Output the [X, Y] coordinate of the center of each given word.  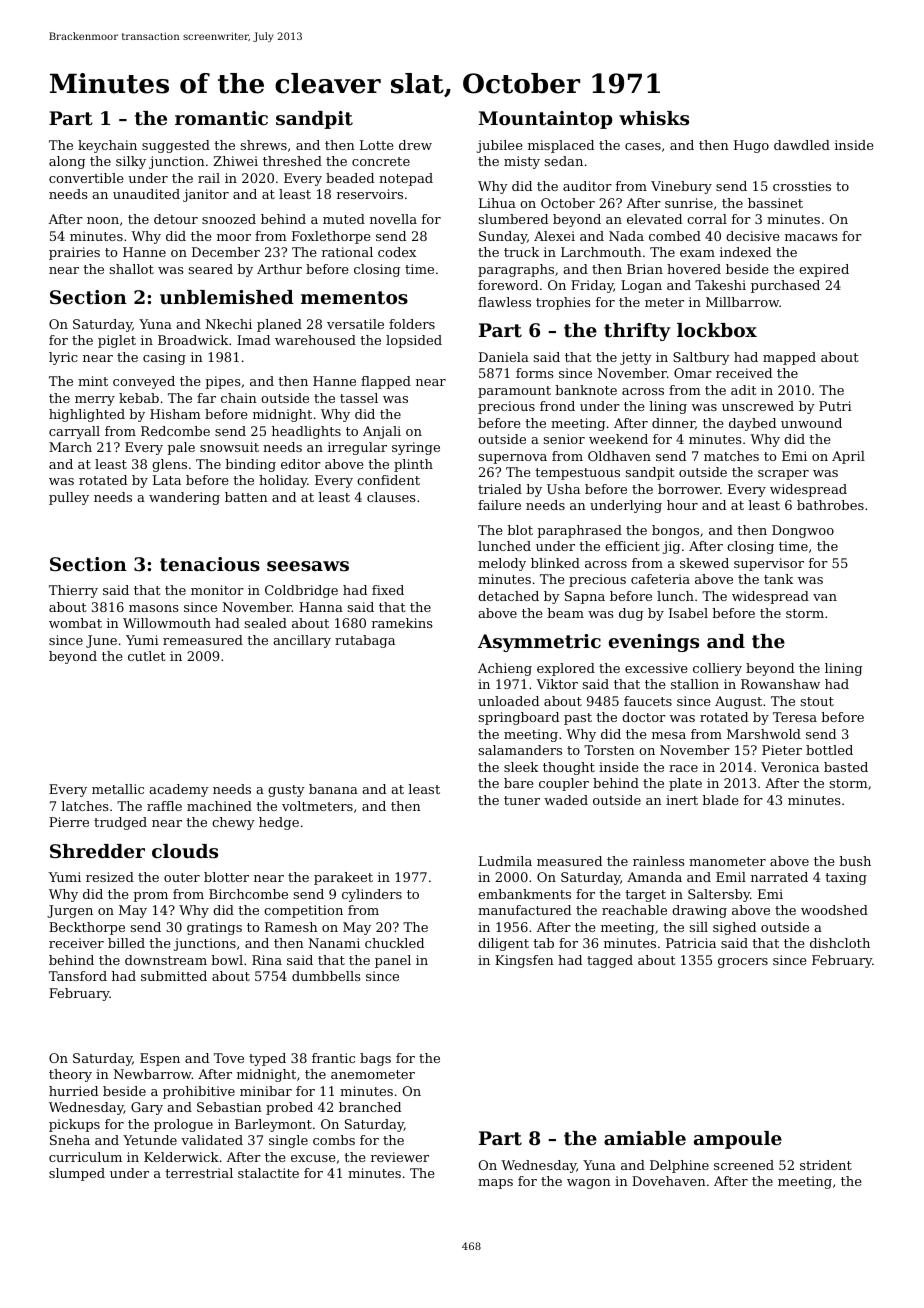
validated [212, 1140]
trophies [563, 303]
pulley [69, 498]
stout [817, 701]
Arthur [279, 269]
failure [499, 505]
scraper [783, 475]
